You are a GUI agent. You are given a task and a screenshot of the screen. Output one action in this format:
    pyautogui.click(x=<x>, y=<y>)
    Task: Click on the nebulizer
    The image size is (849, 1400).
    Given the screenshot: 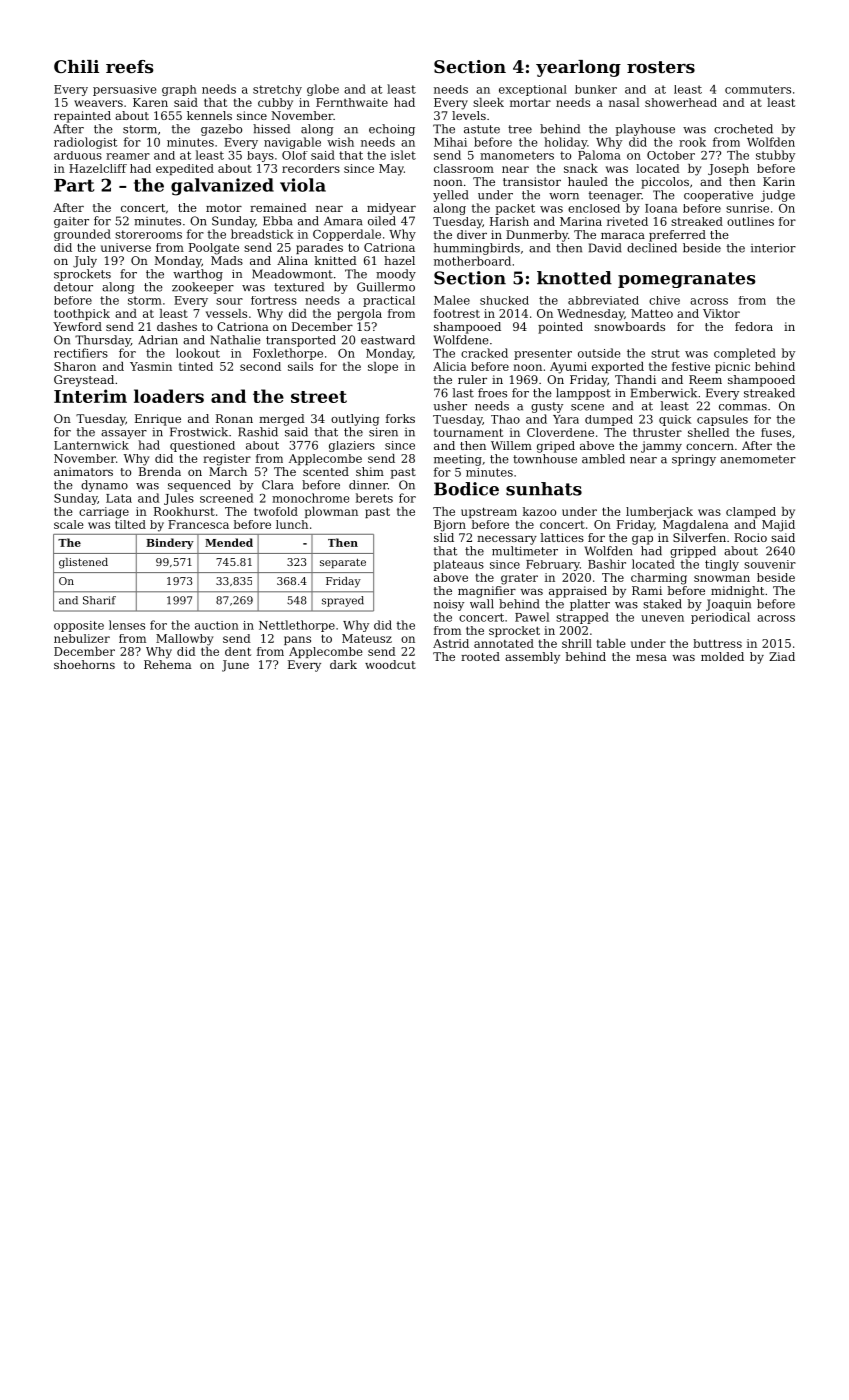 What is the action you would take?
    pyautogui.click(x=82, y=638)
